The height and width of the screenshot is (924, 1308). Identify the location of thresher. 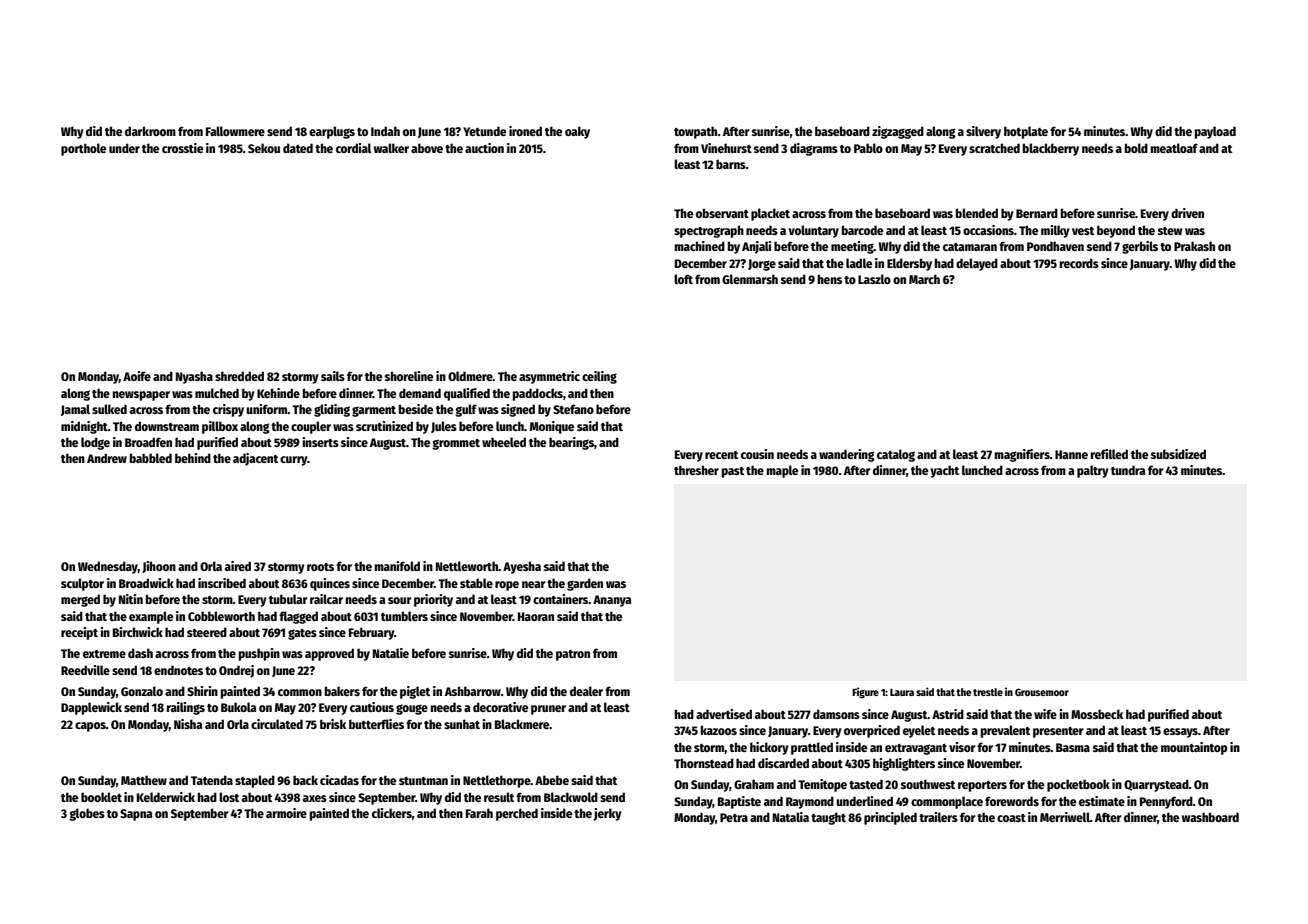
(696, 470).
